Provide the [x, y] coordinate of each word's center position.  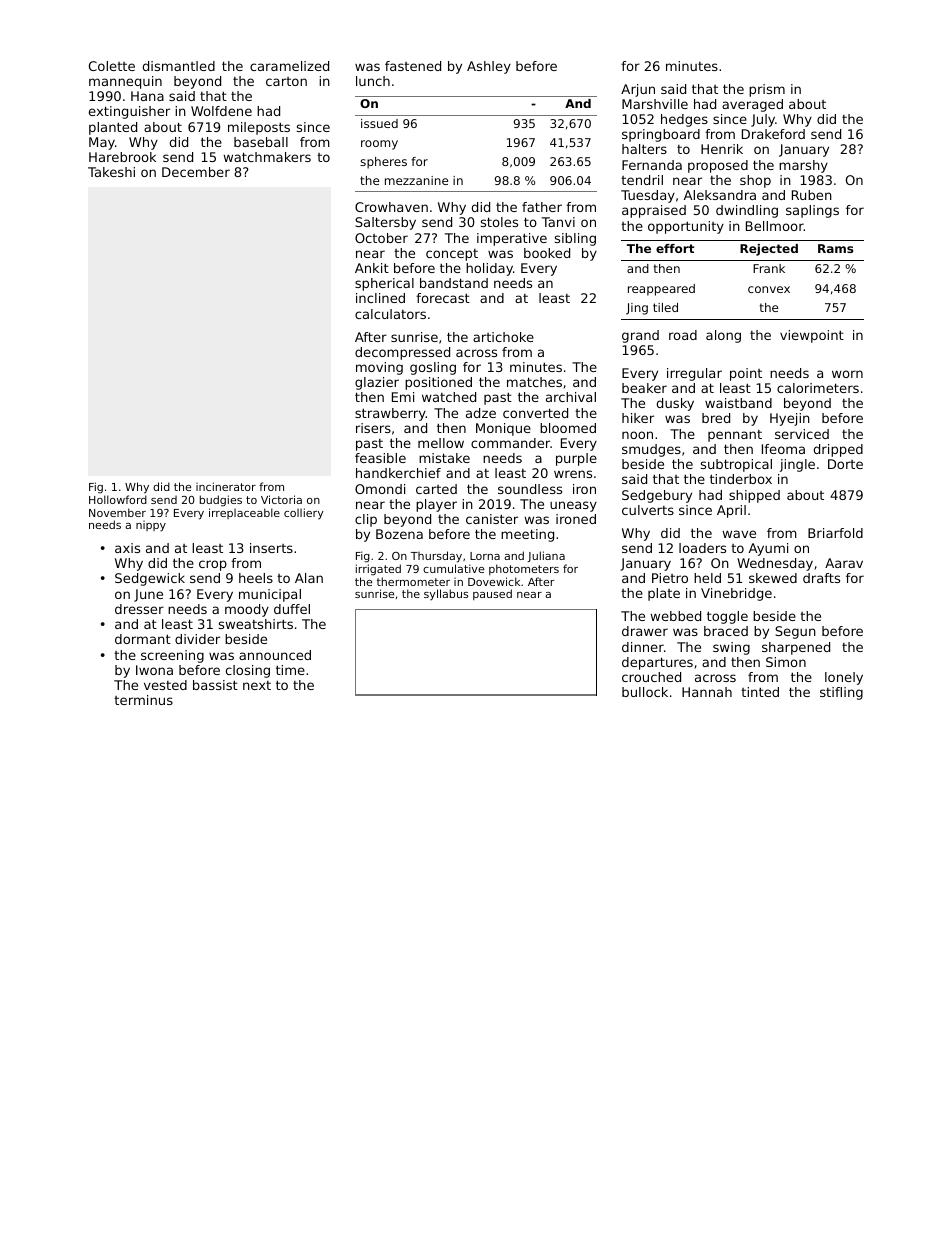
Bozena [399, 534]
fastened [413, 66]
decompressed [402, 353]
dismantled [179, 66]
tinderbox [741, 479]
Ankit [372, 268]
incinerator [226, 486]
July [763, 120]
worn [847, 374]
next [257, 685]
